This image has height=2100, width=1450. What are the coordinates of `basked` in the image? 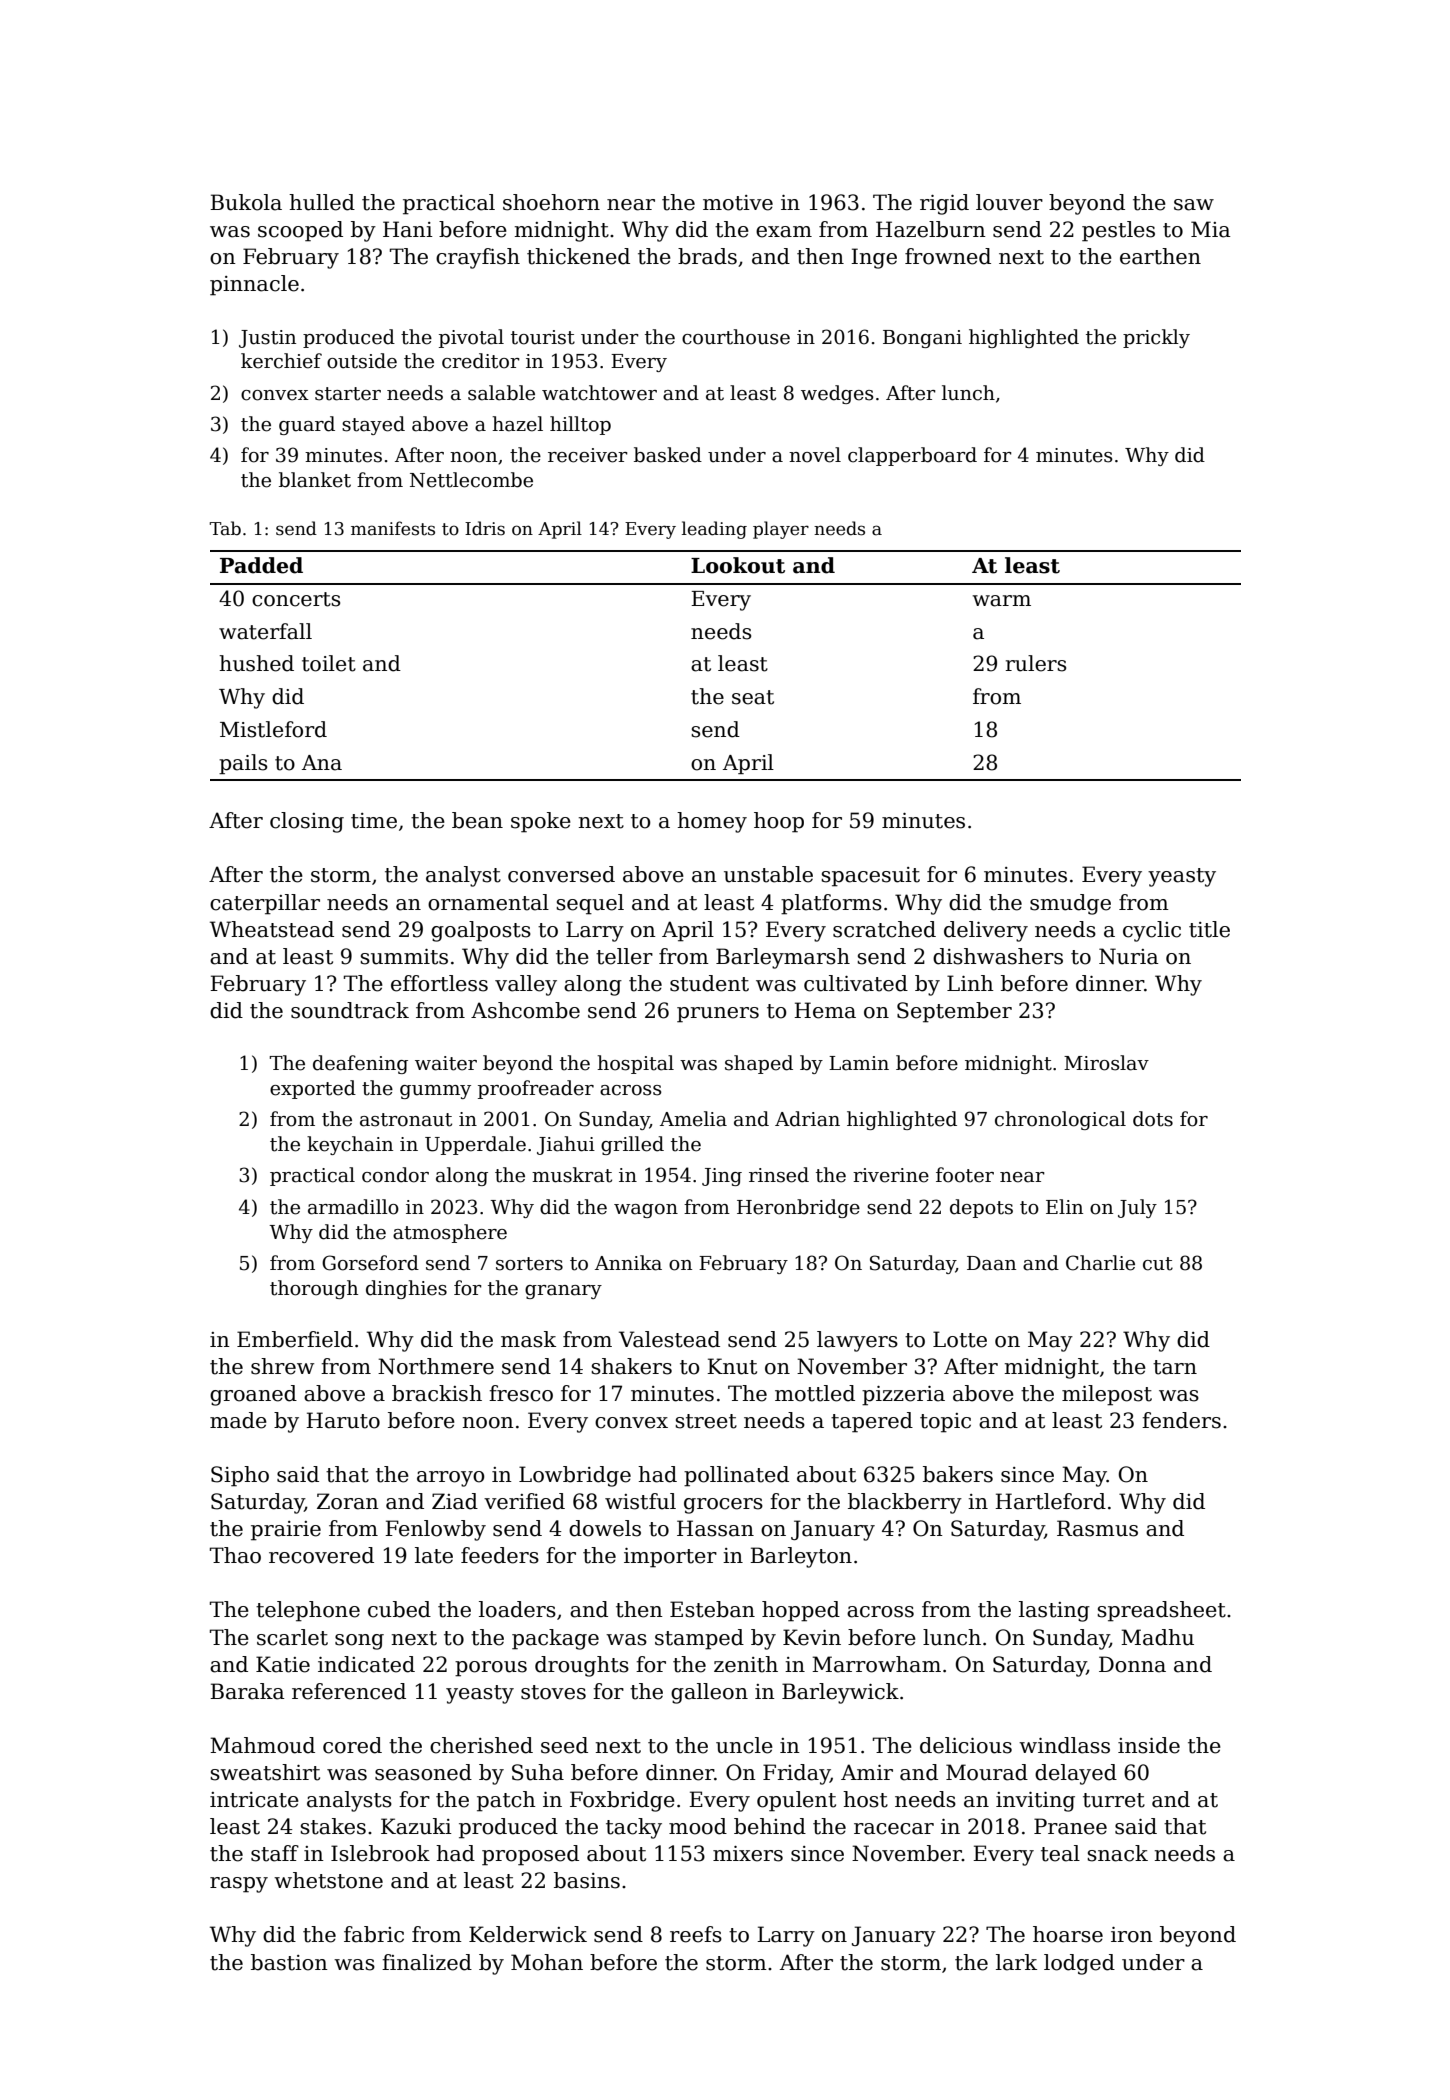 It's located at (668, 455).
